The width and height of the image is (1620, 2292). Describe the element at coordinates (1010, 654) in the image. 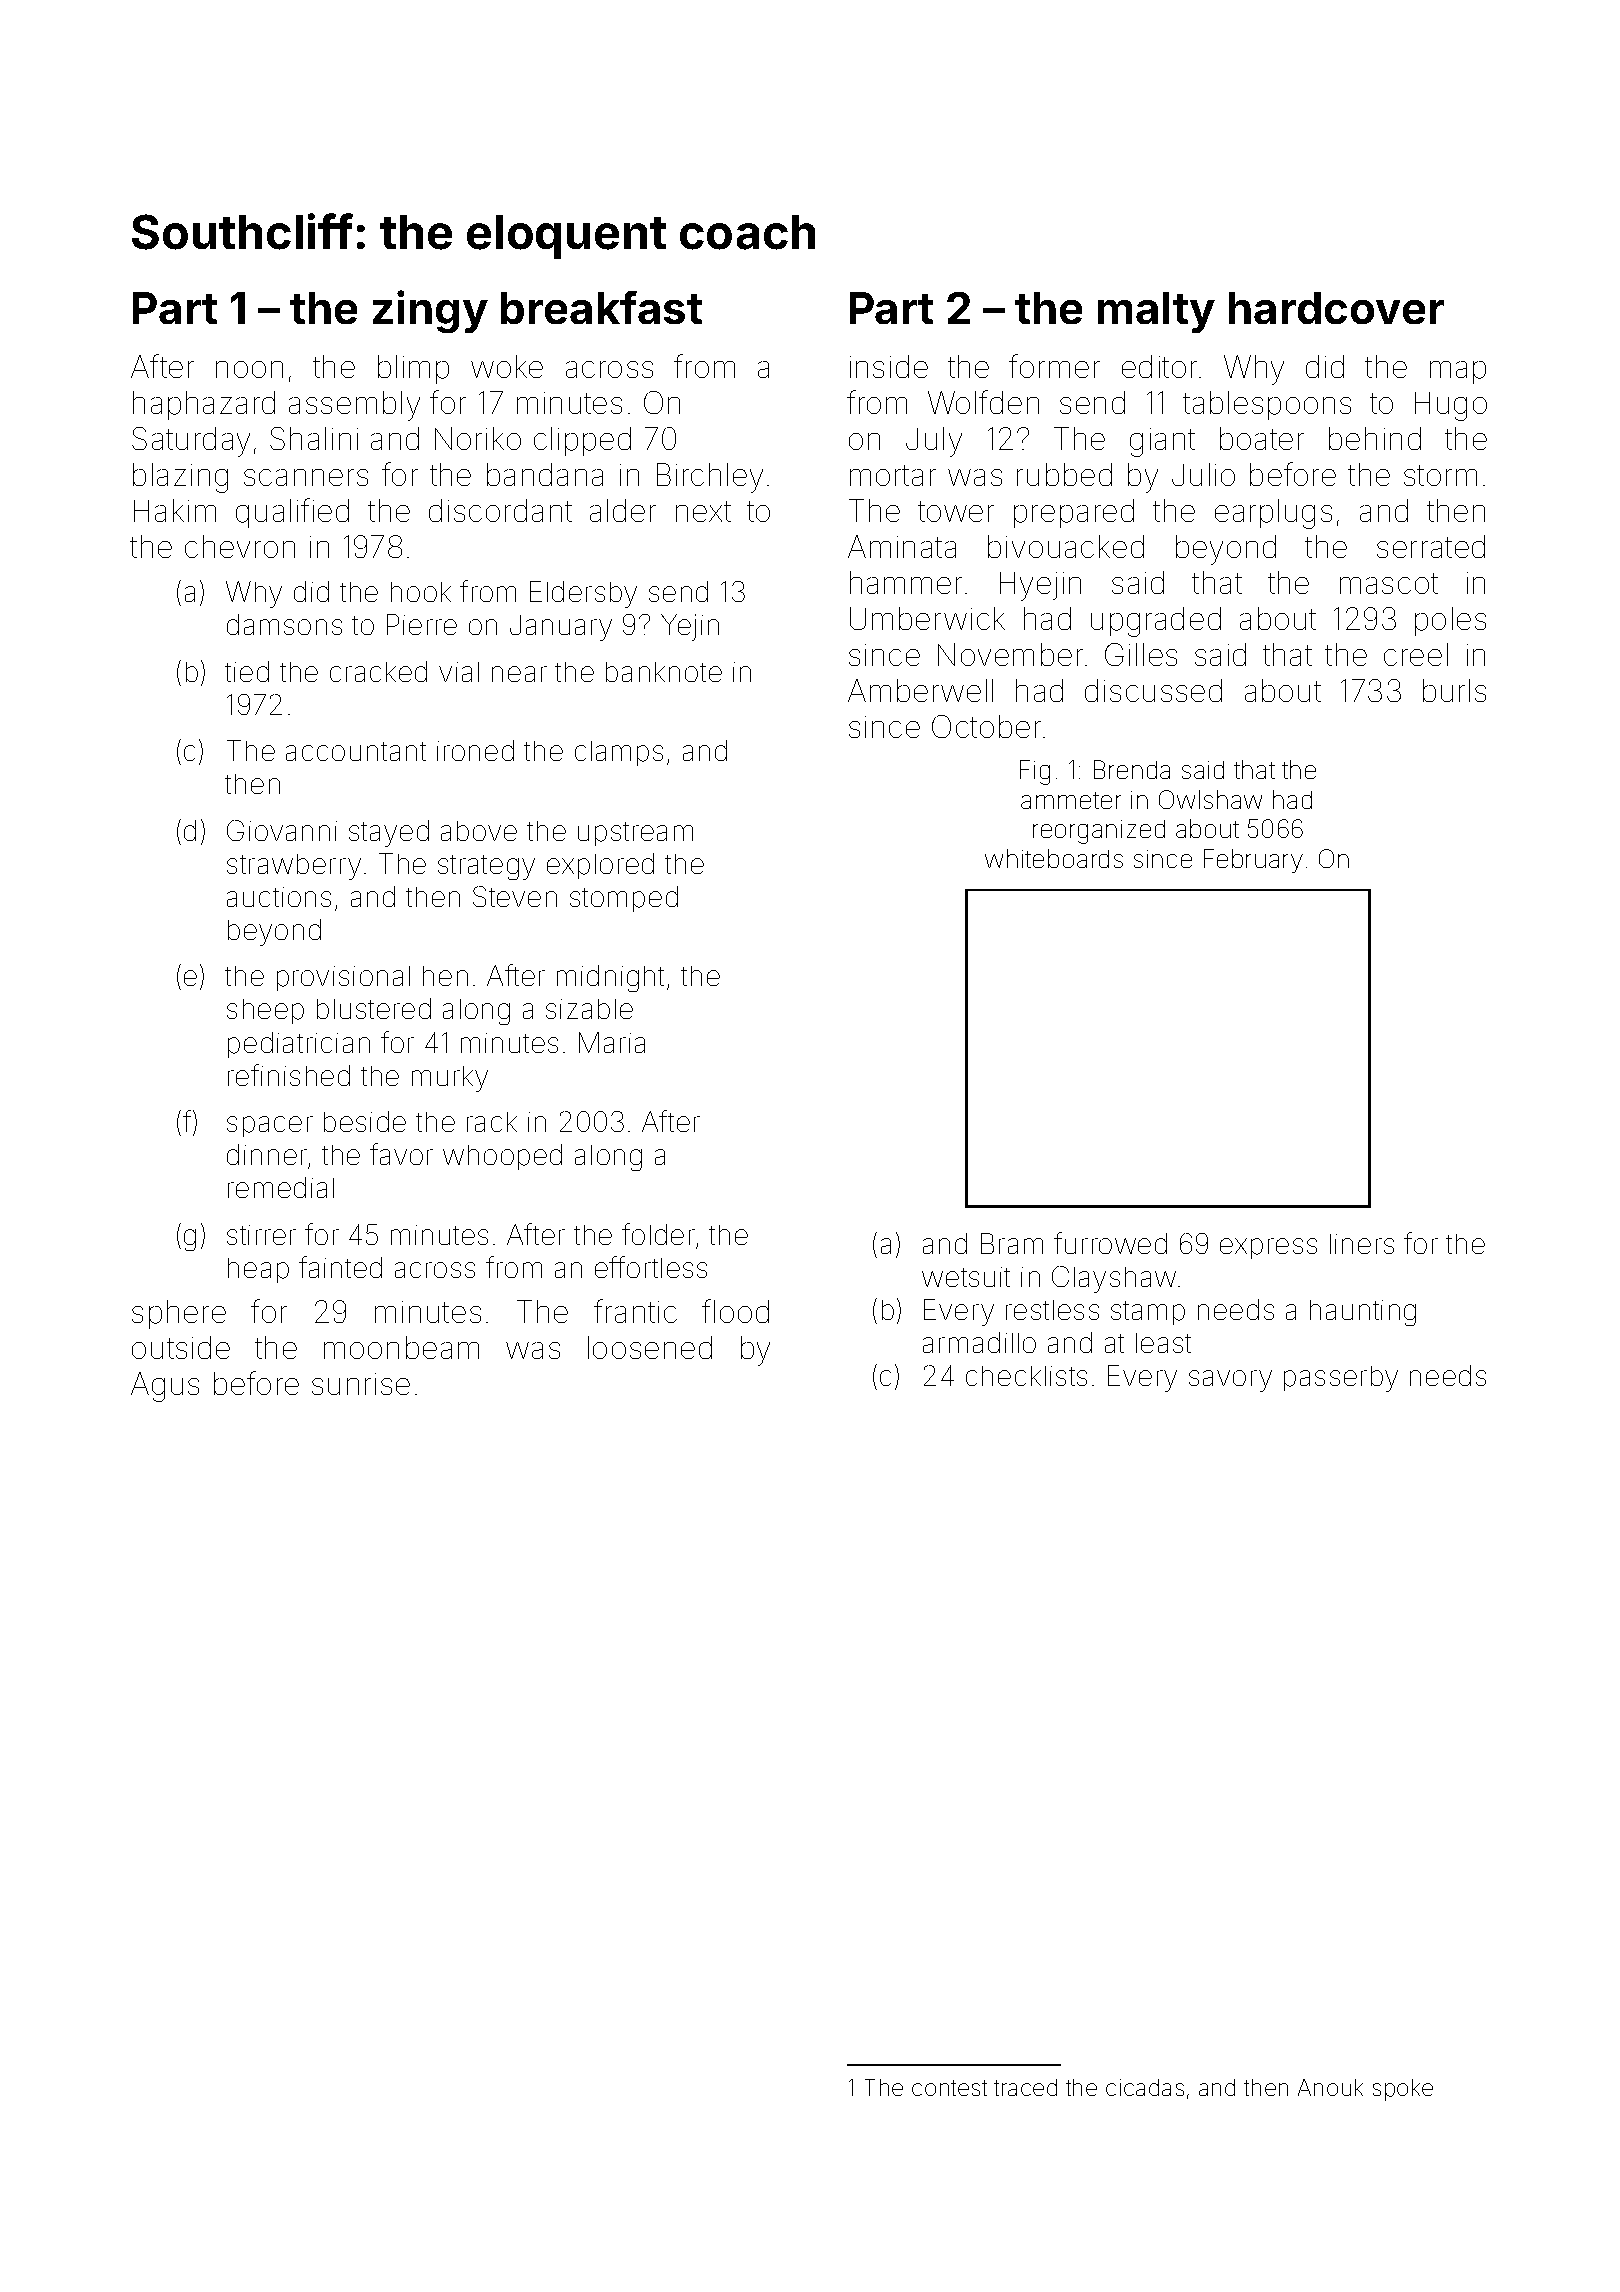

I see `November` at that location.
